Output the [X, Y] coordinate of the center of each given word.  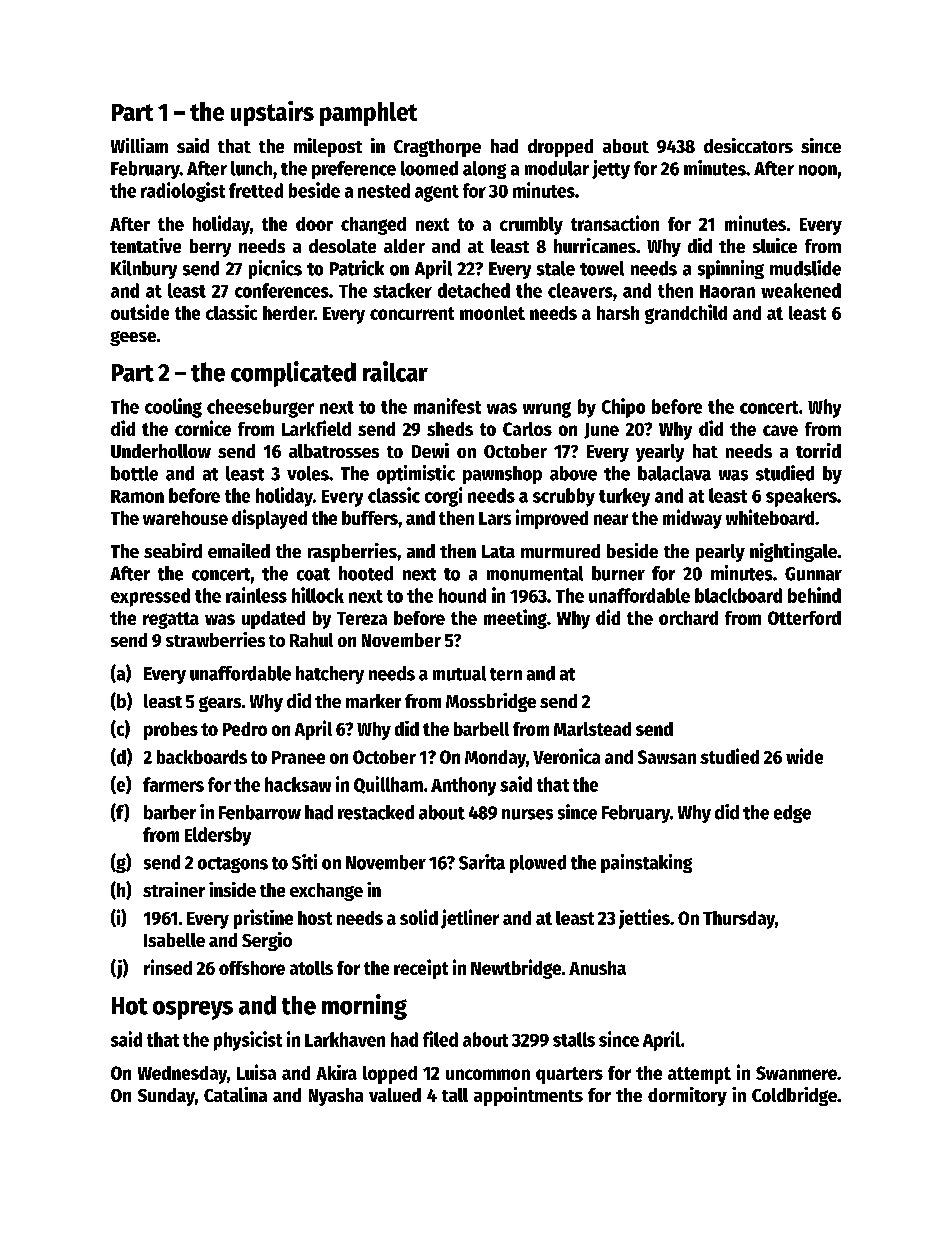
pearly [720, 553]
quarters [569, 1075]
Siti [304, 862]
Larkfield [316, 428]
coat [313, 574]
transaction [615, 223]
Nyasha [336, 1097]
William [139, 145]
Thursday [739, 920]
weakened [801, 290]
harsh [618, 313]
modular [557, 168]
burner [618, 573]
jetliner [470, 919]
